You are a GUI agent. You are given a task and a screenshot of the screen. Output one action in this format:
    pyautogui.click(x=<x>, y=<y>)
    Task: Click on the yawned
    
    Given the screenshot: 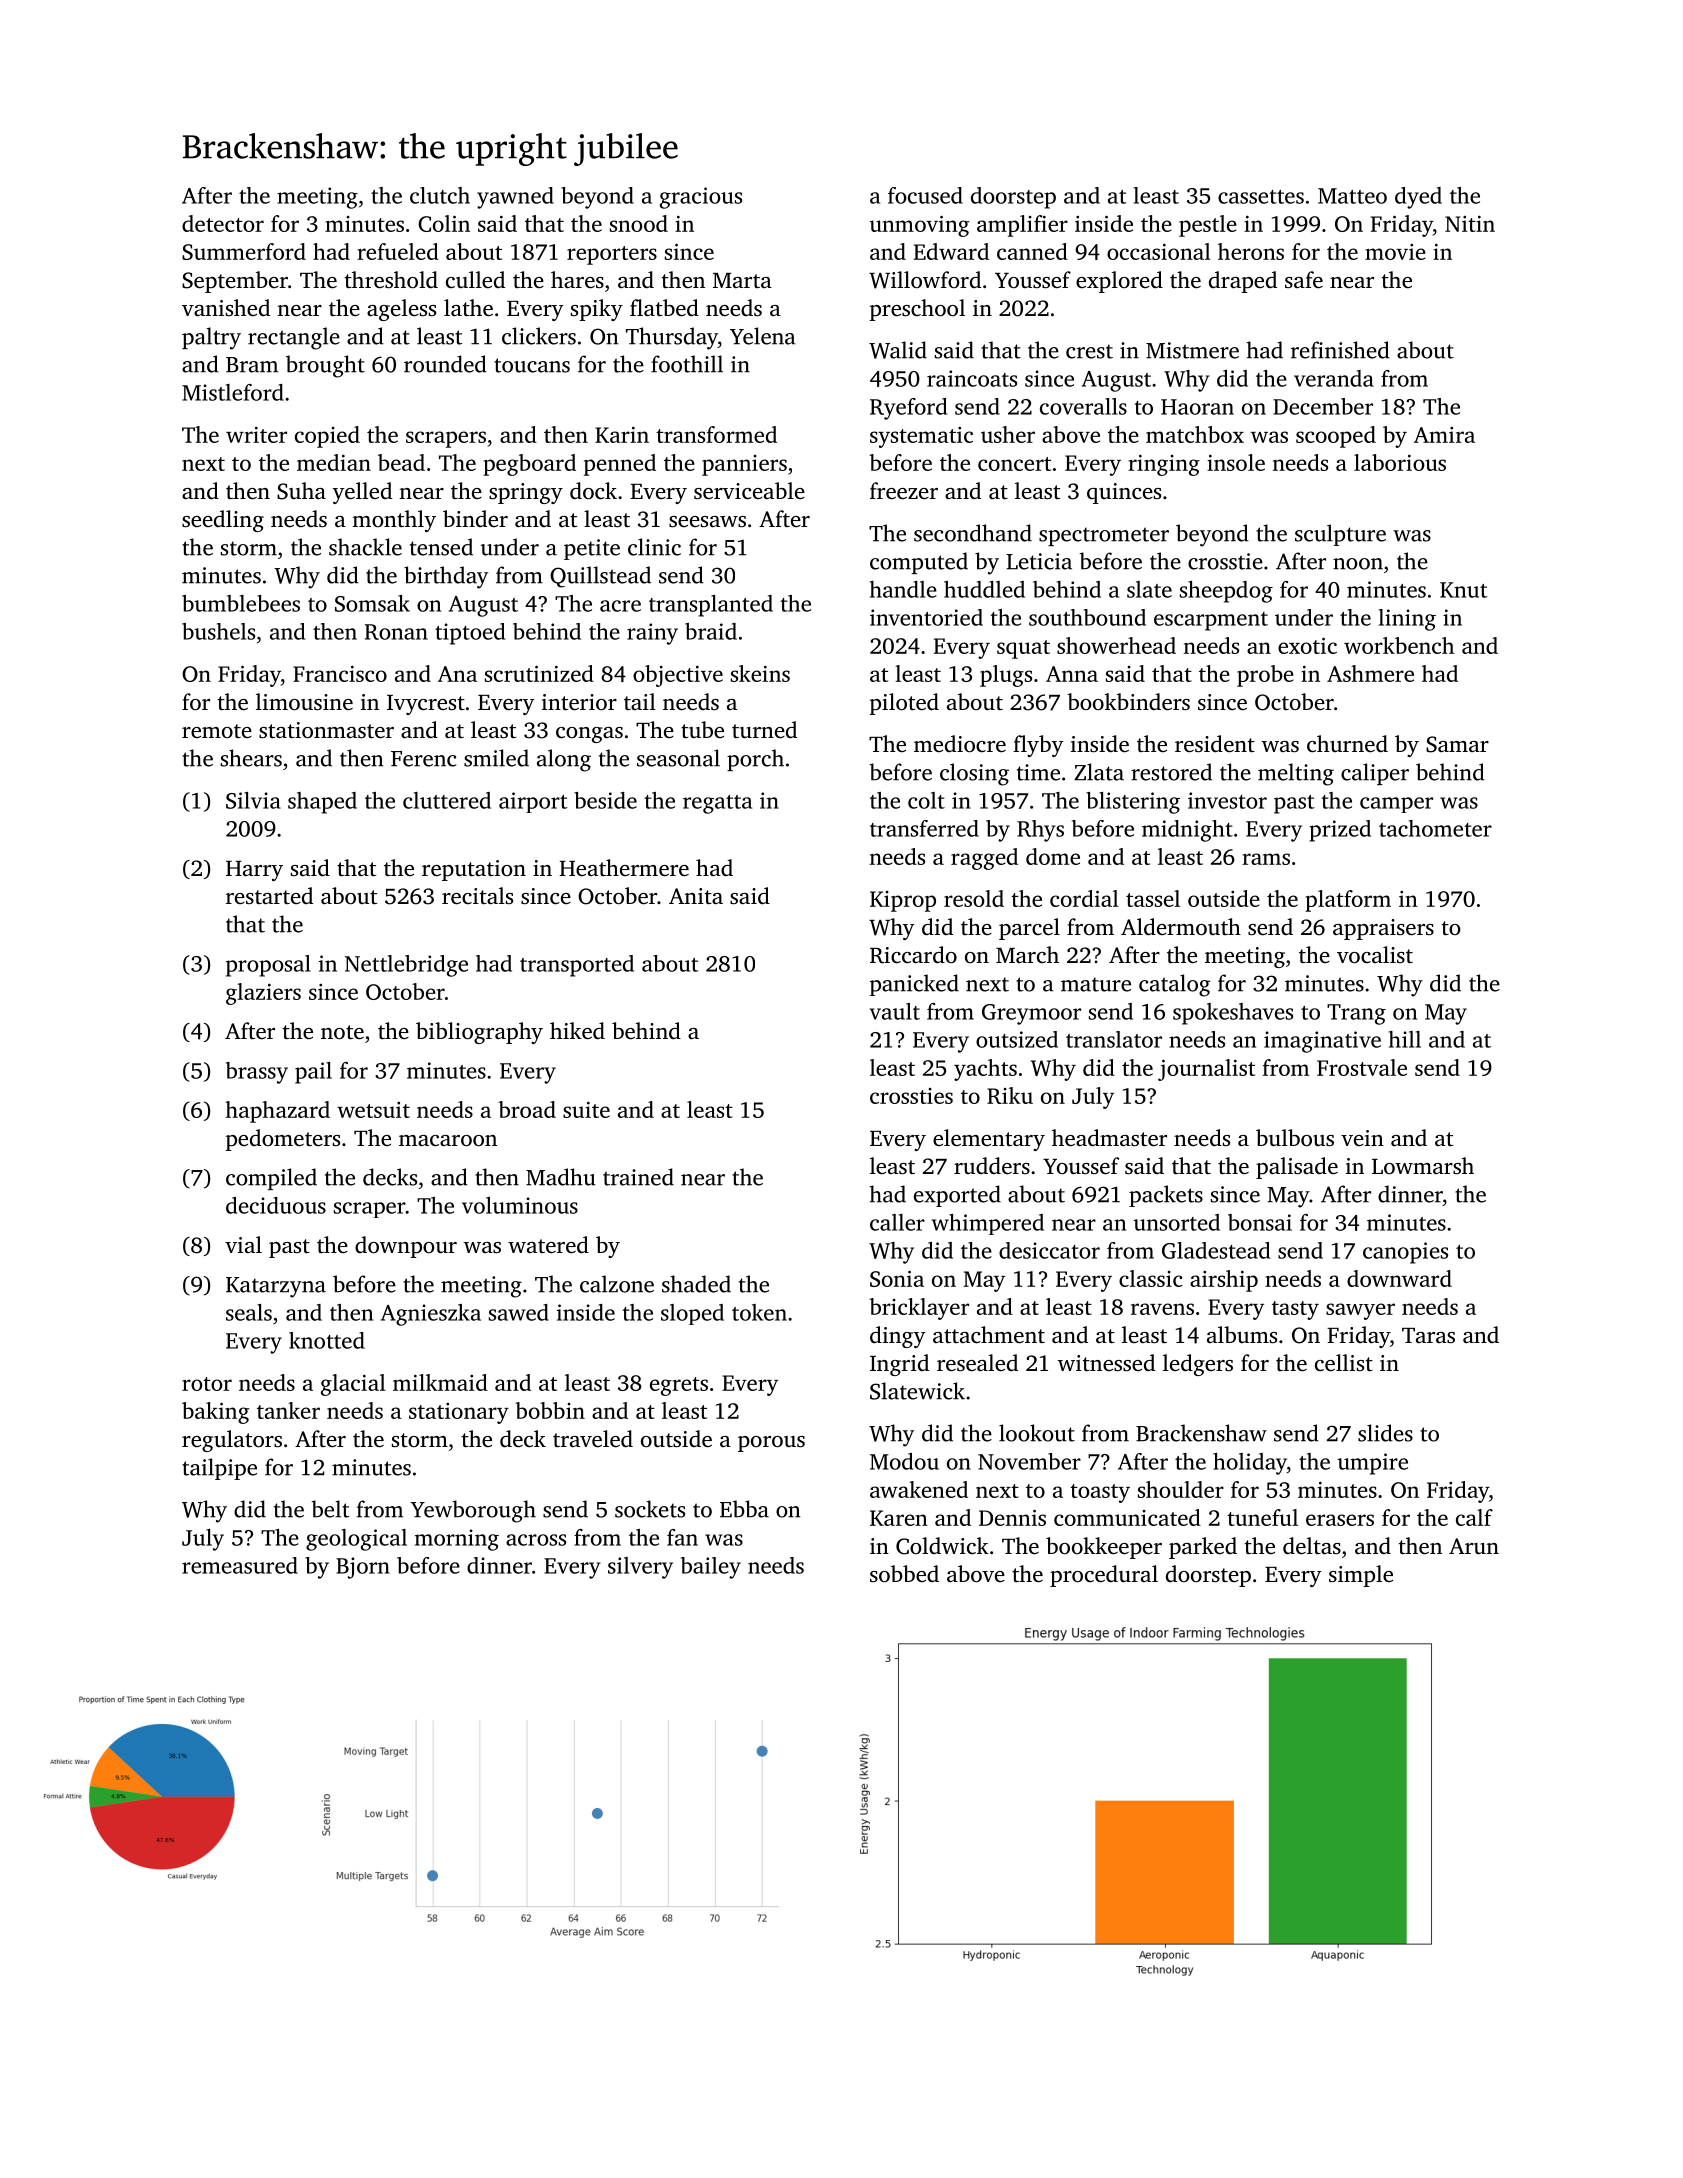 What is the action you would take?
    pyautogui.click(x=515, y=198)
